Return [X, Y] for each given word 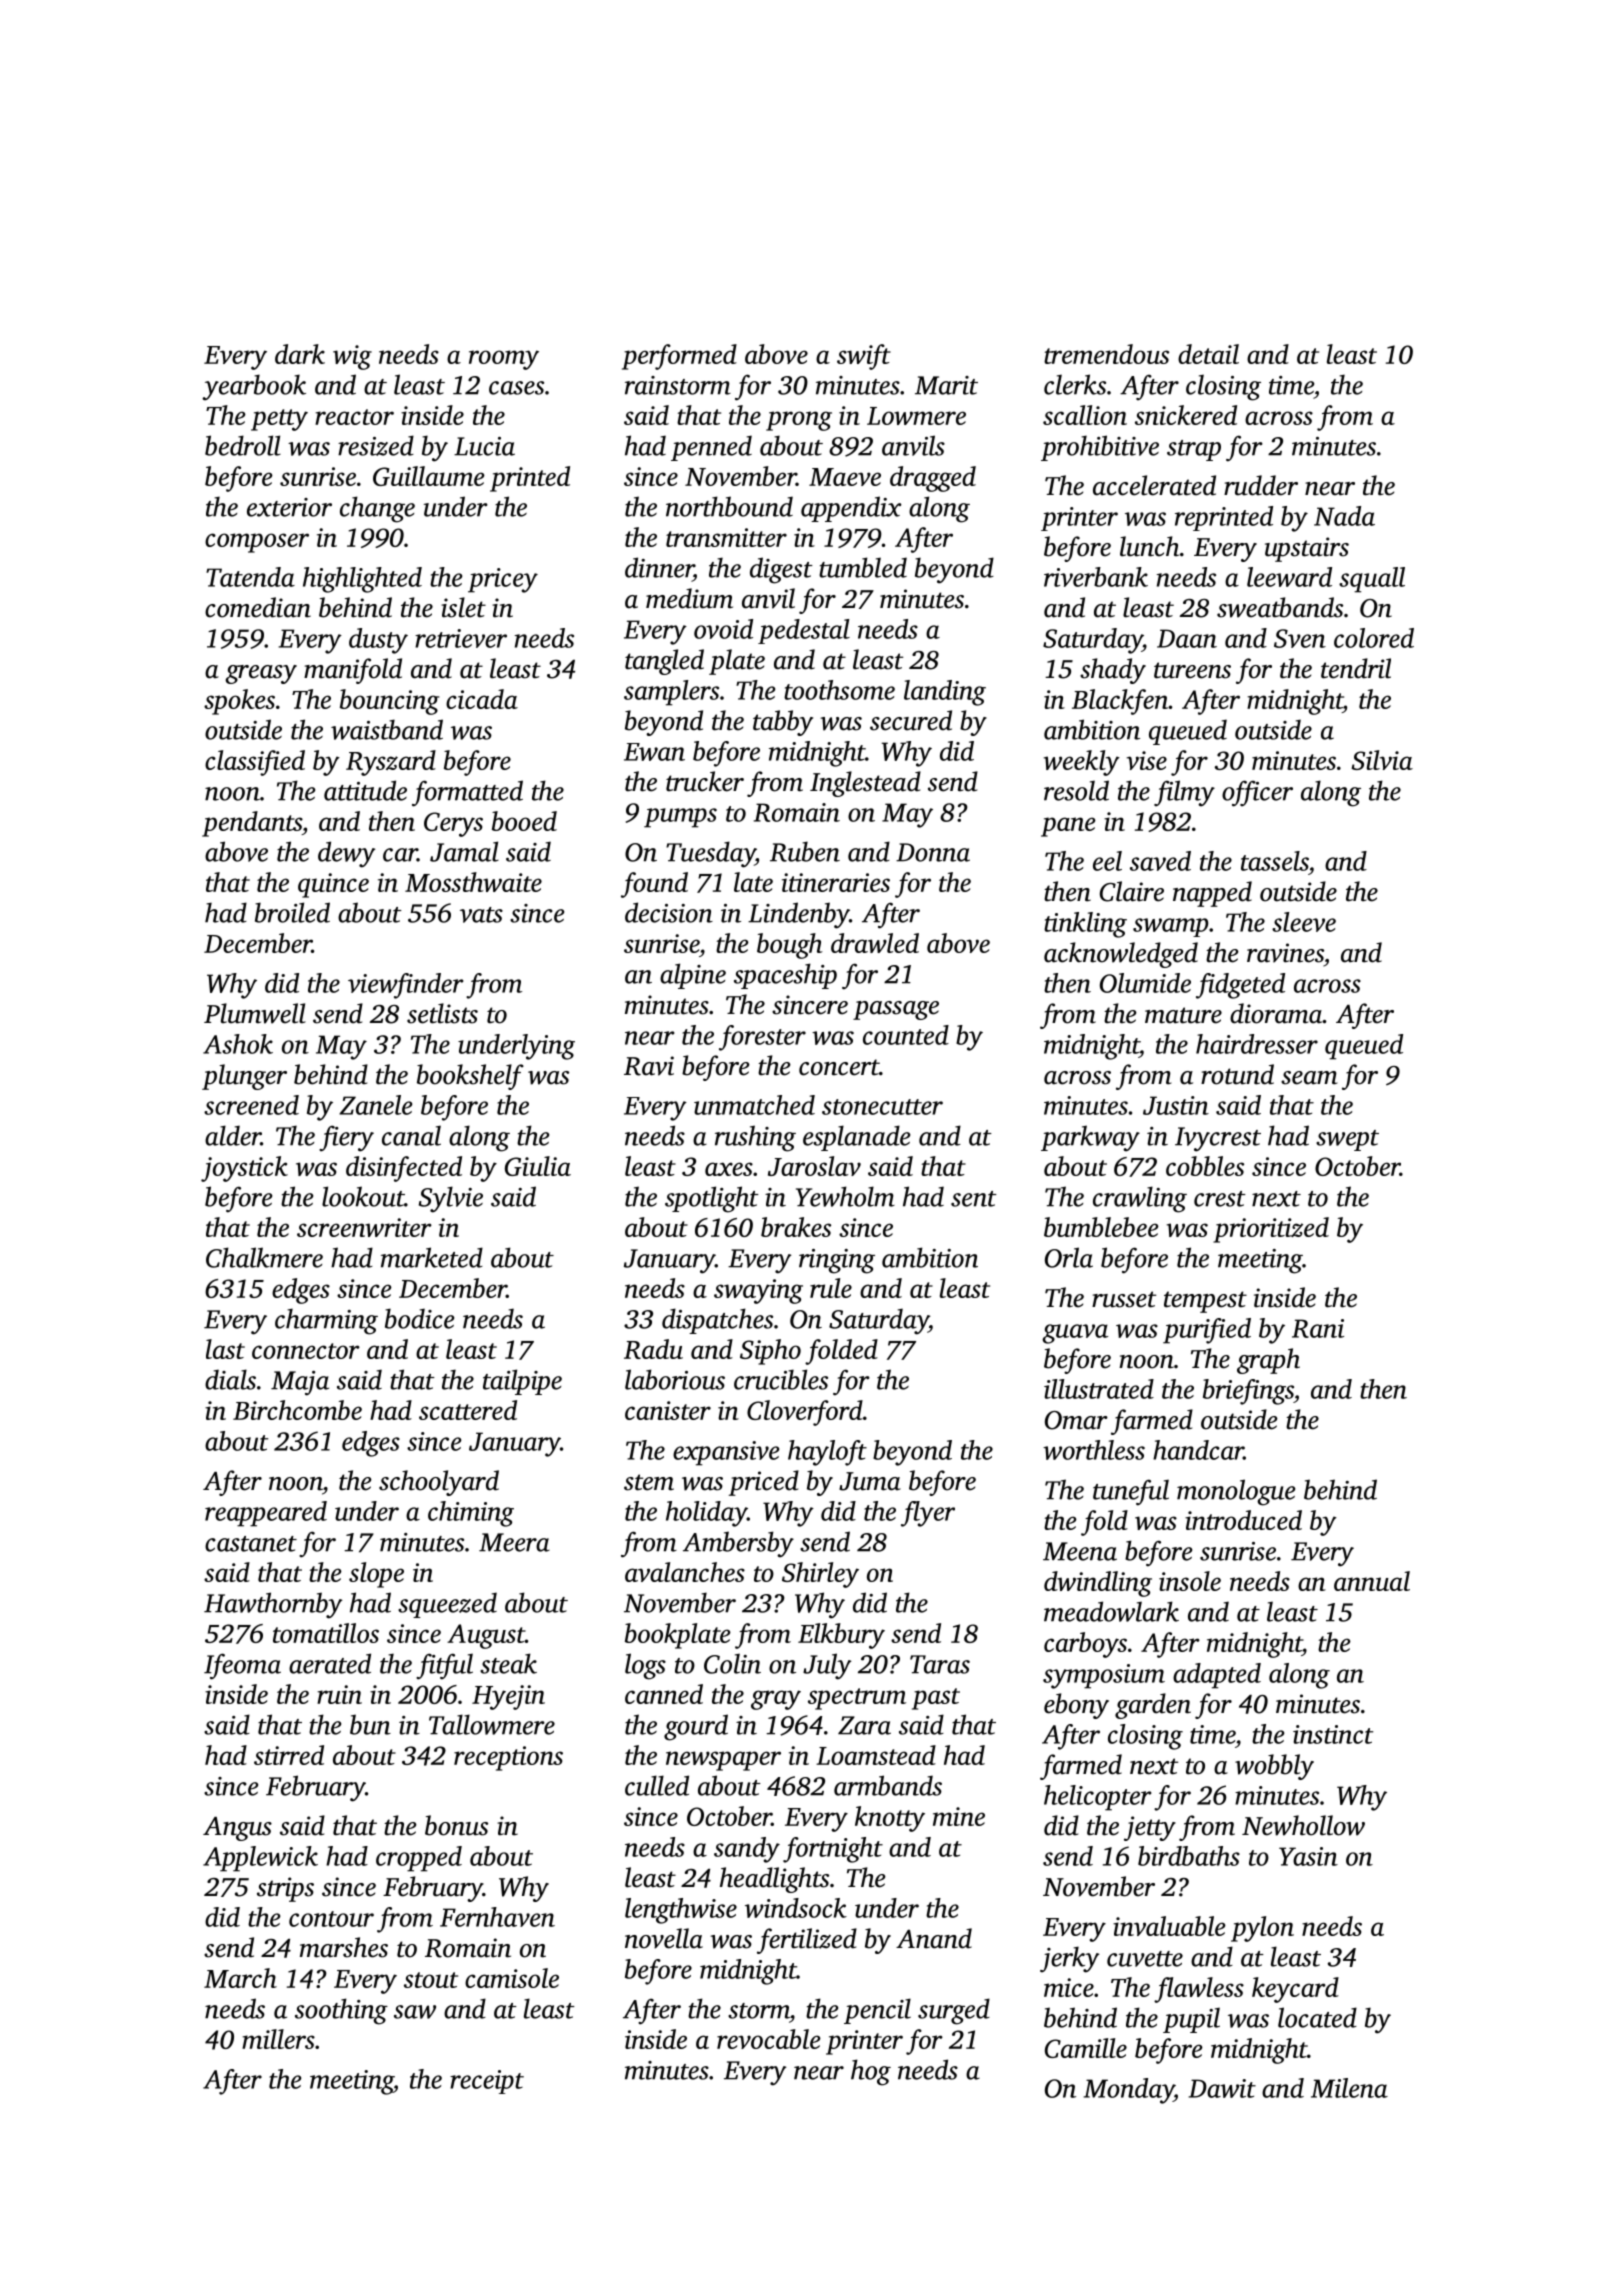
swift [864, 357]
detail [1208, 354]
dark [300, 354]
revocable [769, 2039]
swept [1347, 1140]
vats [481, 915]
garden [1153, 1706]
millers [278, 2039]
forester [762, 1038]
